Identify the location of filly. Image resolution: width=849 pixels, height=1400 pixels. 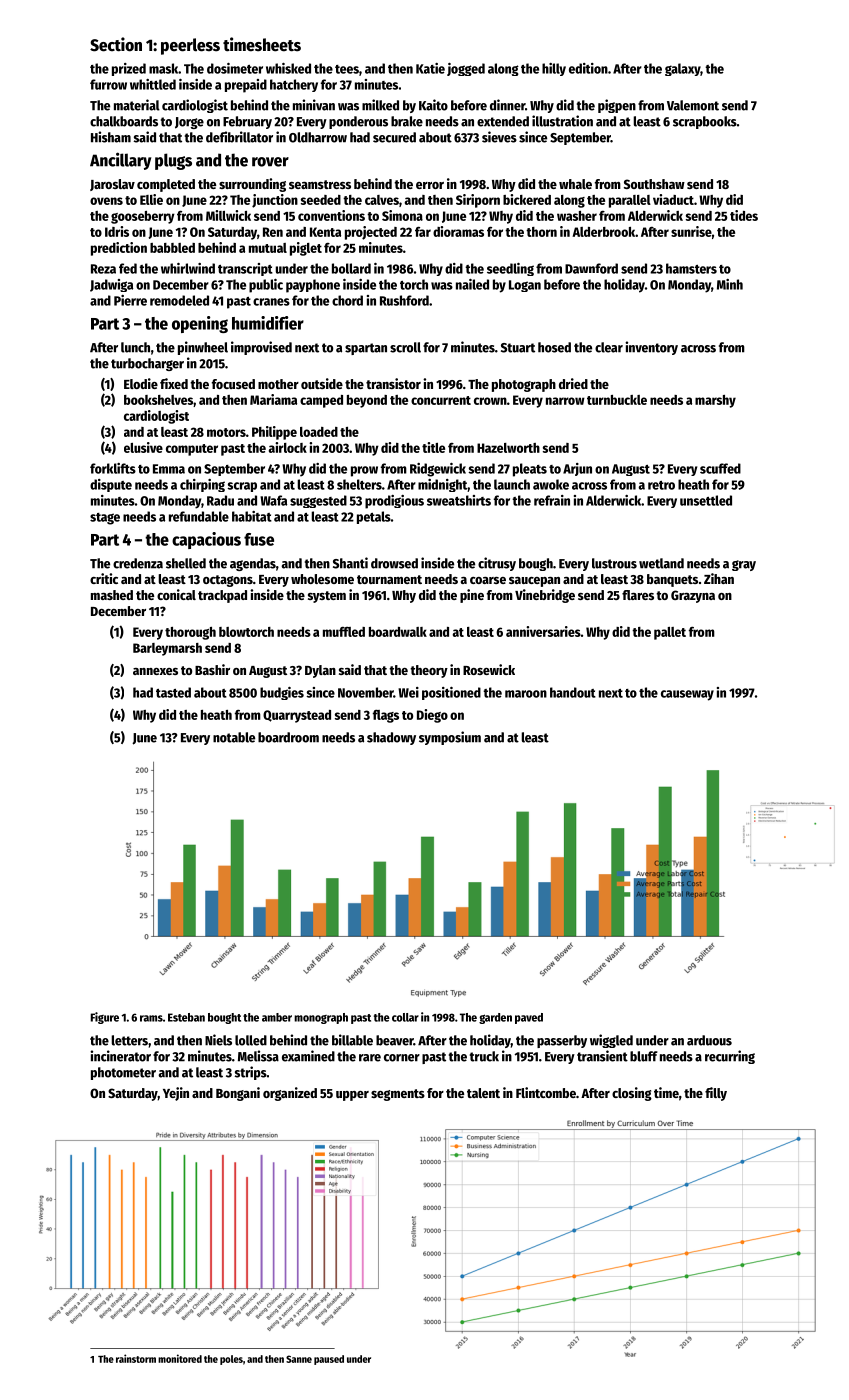
(716, 1094).
